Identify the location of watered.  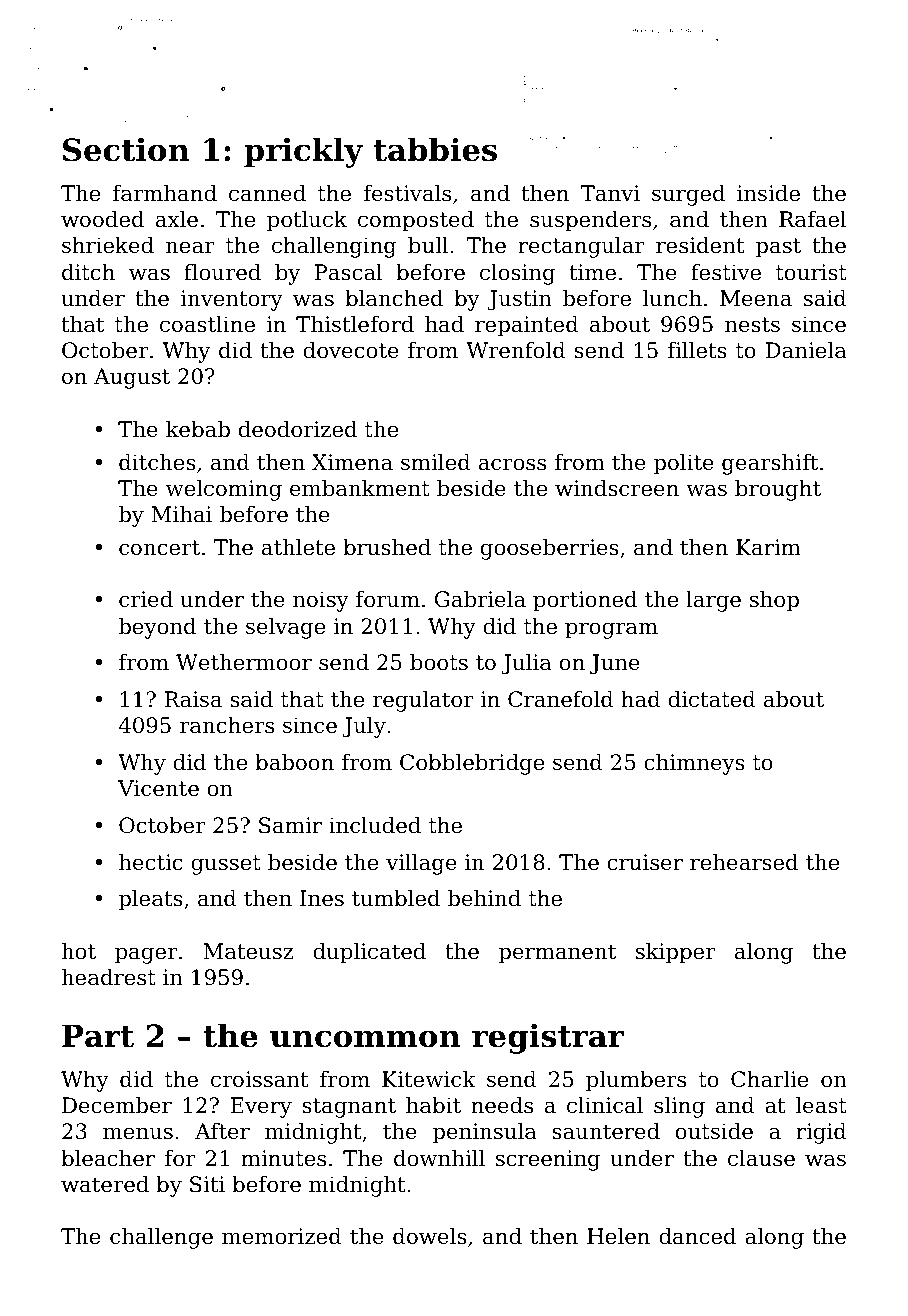
(105, 1184).
